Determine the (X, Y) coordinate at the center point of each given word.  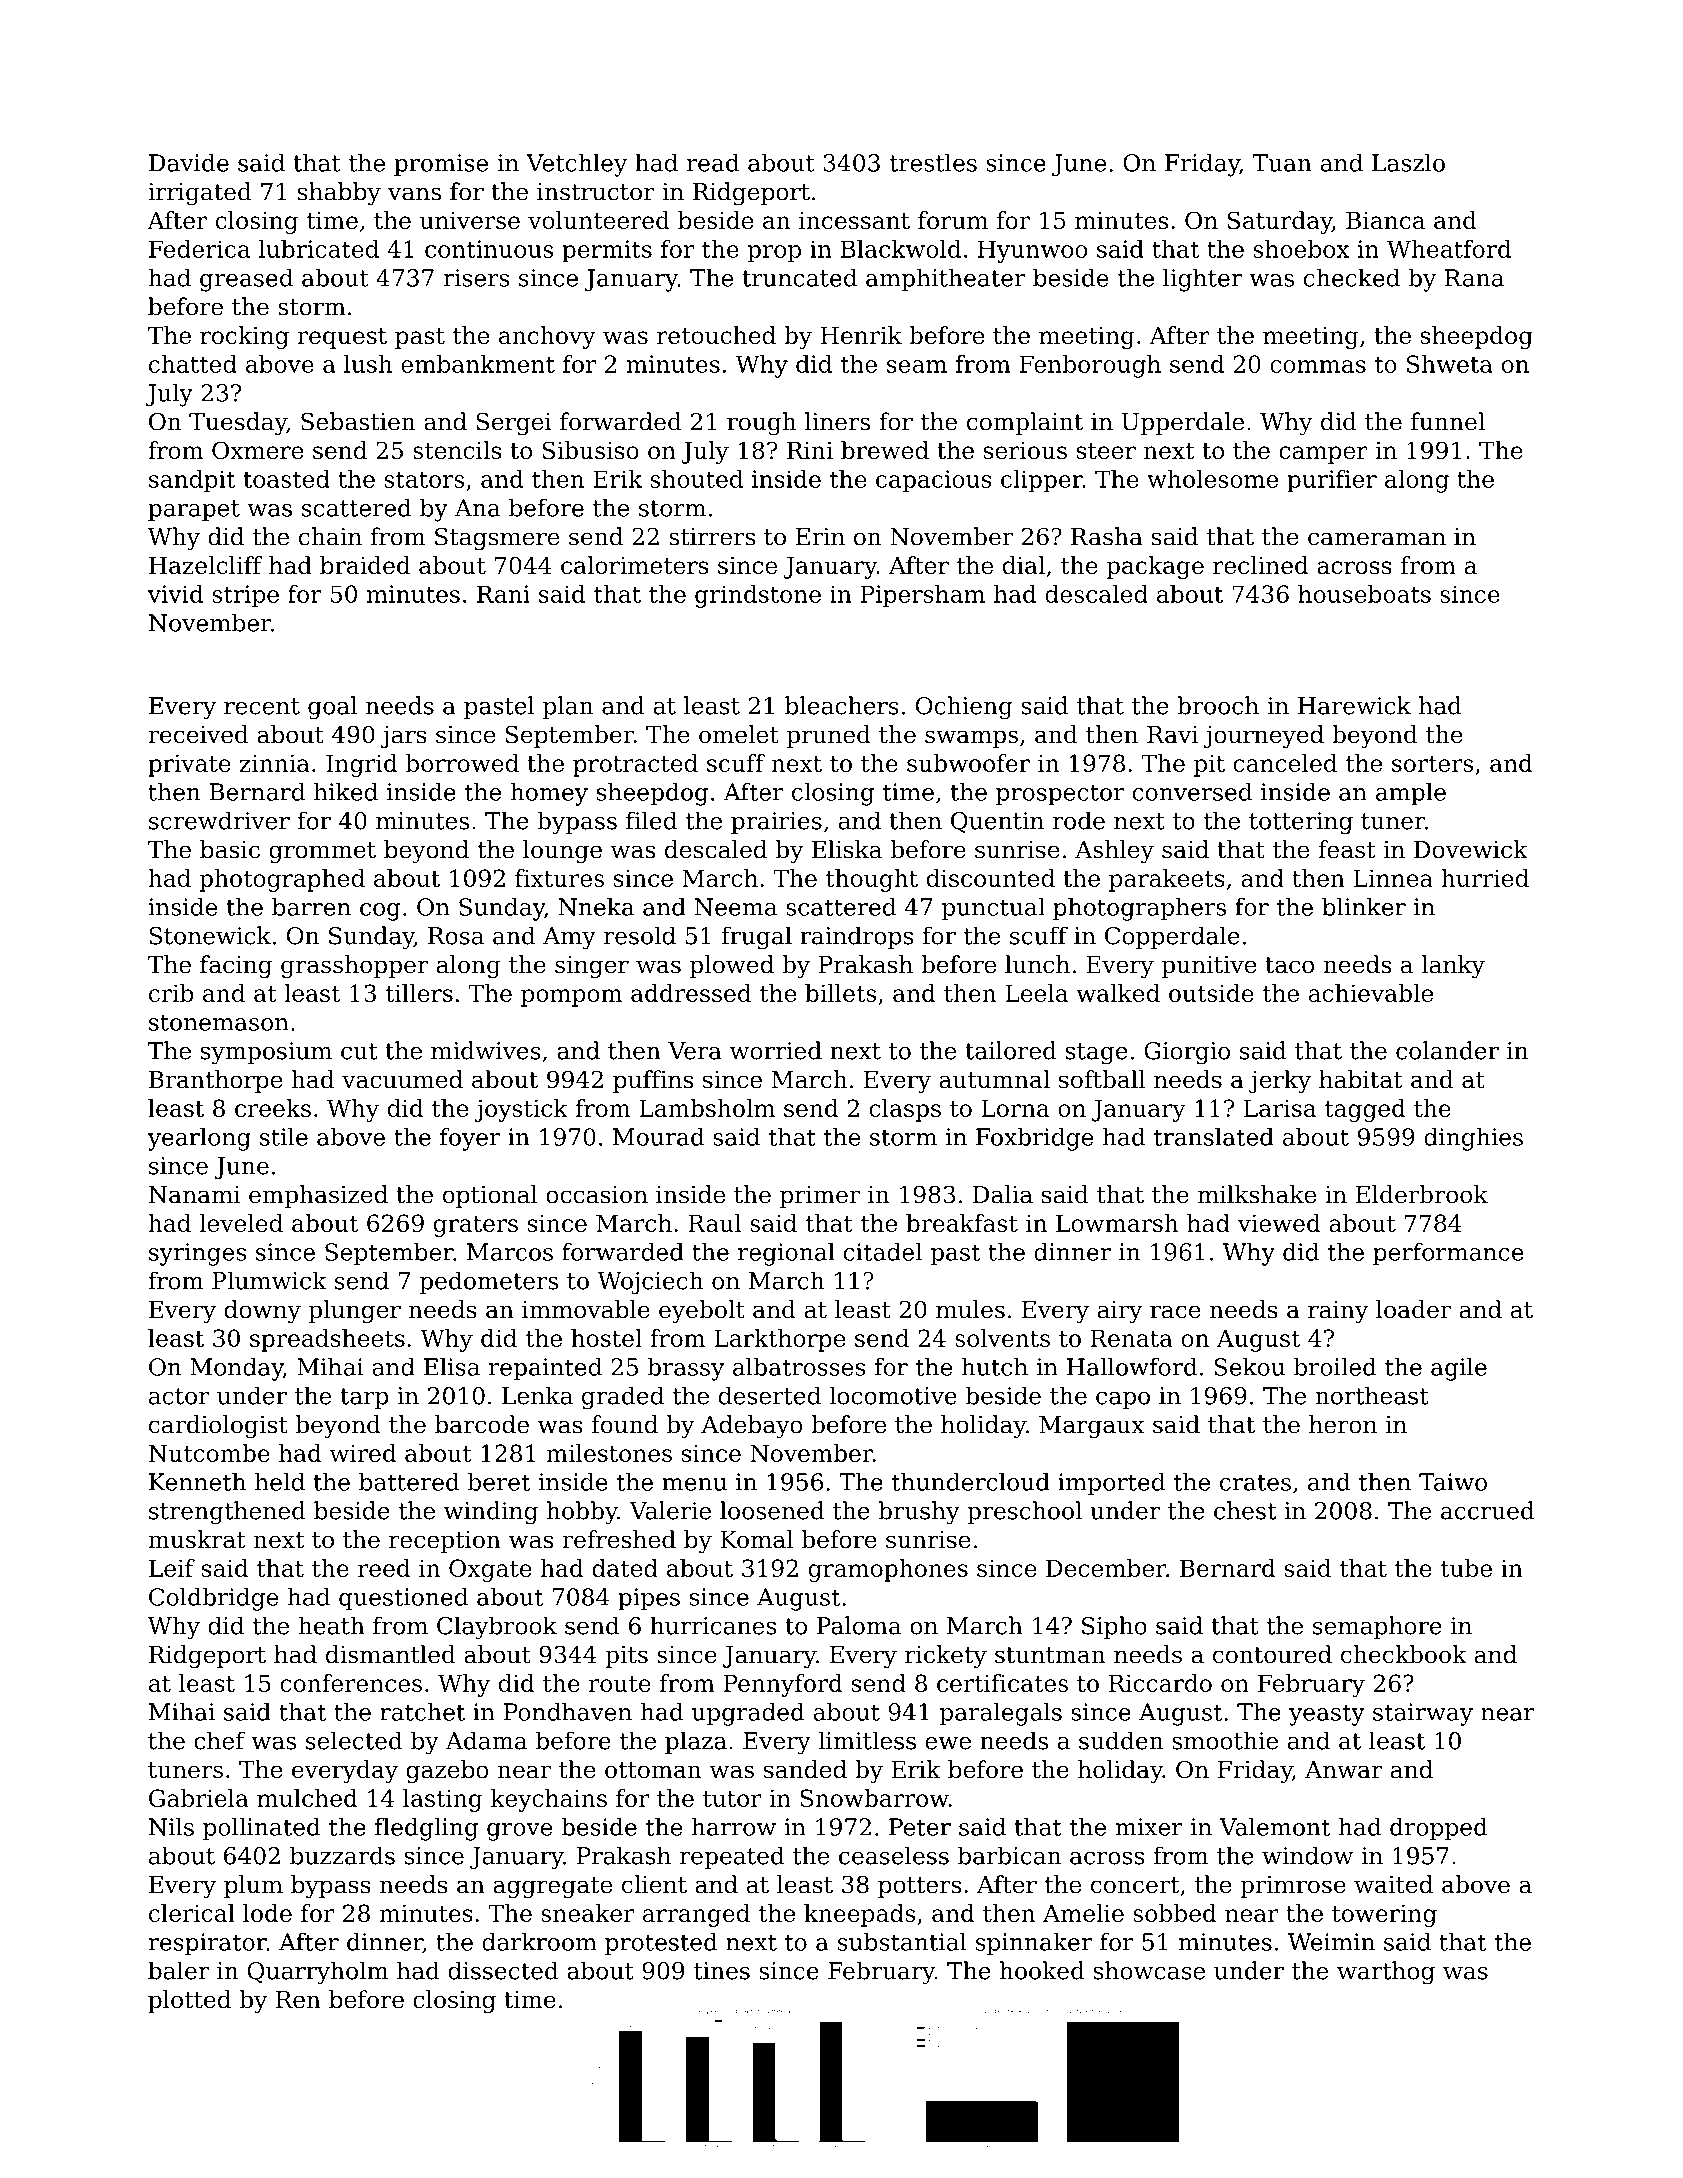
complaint (1025, 423)
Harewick (1354, 705)
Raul (714, 1223)
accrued (1488, 1510)
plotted (189, 2001)
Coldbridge (213, 1599)
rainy (1338, 1312)
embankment (478, 364)
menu (694, 1484)
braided (365, 565)
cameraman (1377, 539)
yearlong (199, 1139)
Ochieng (964, 708)
